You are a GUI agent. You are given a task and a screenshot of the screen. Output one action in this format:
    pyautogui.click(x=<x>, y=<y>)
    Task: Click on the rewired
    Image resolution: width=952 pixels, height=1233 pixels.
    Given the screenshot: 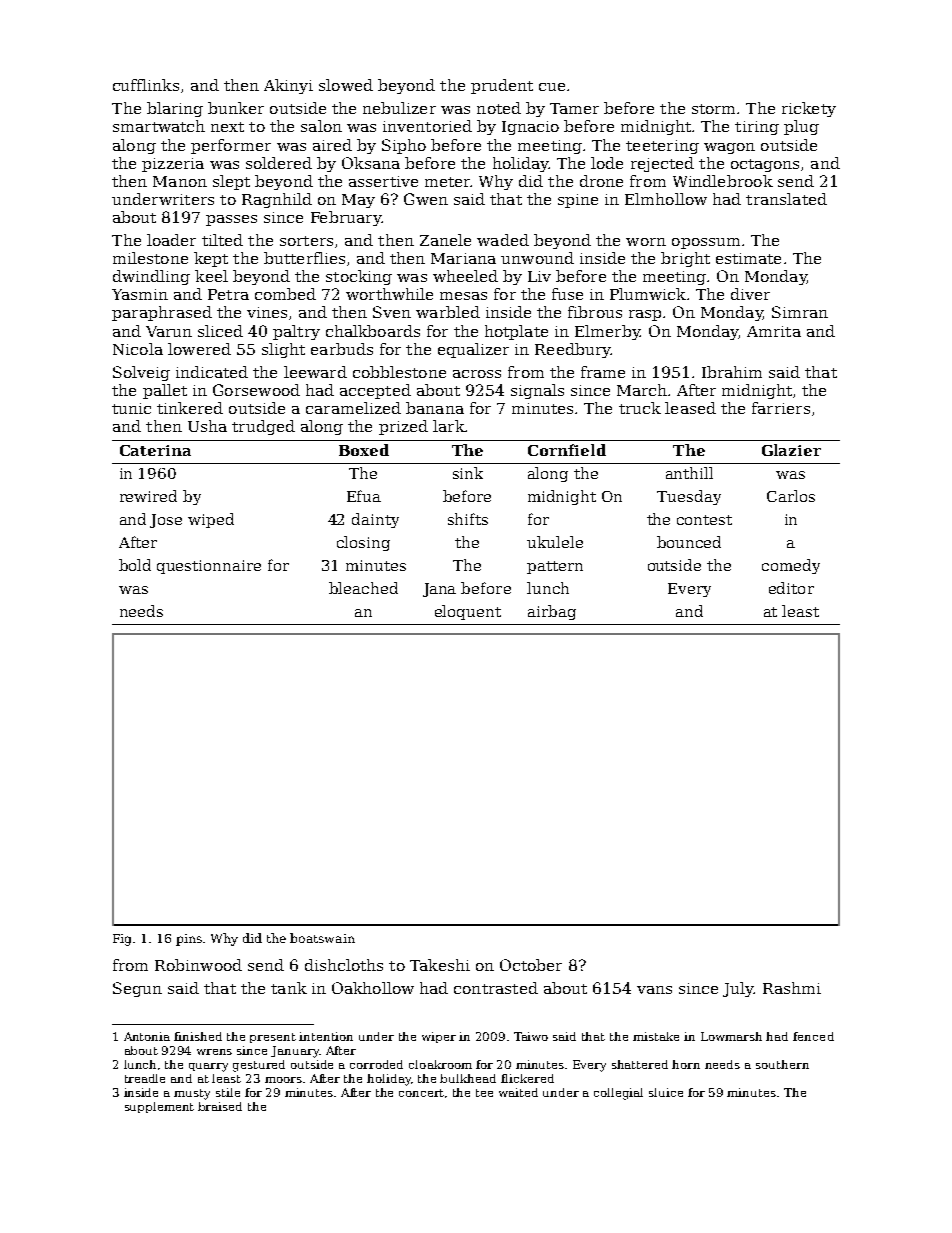 What is the action you would take?
    pyautogui.click(x=148, y=496)
